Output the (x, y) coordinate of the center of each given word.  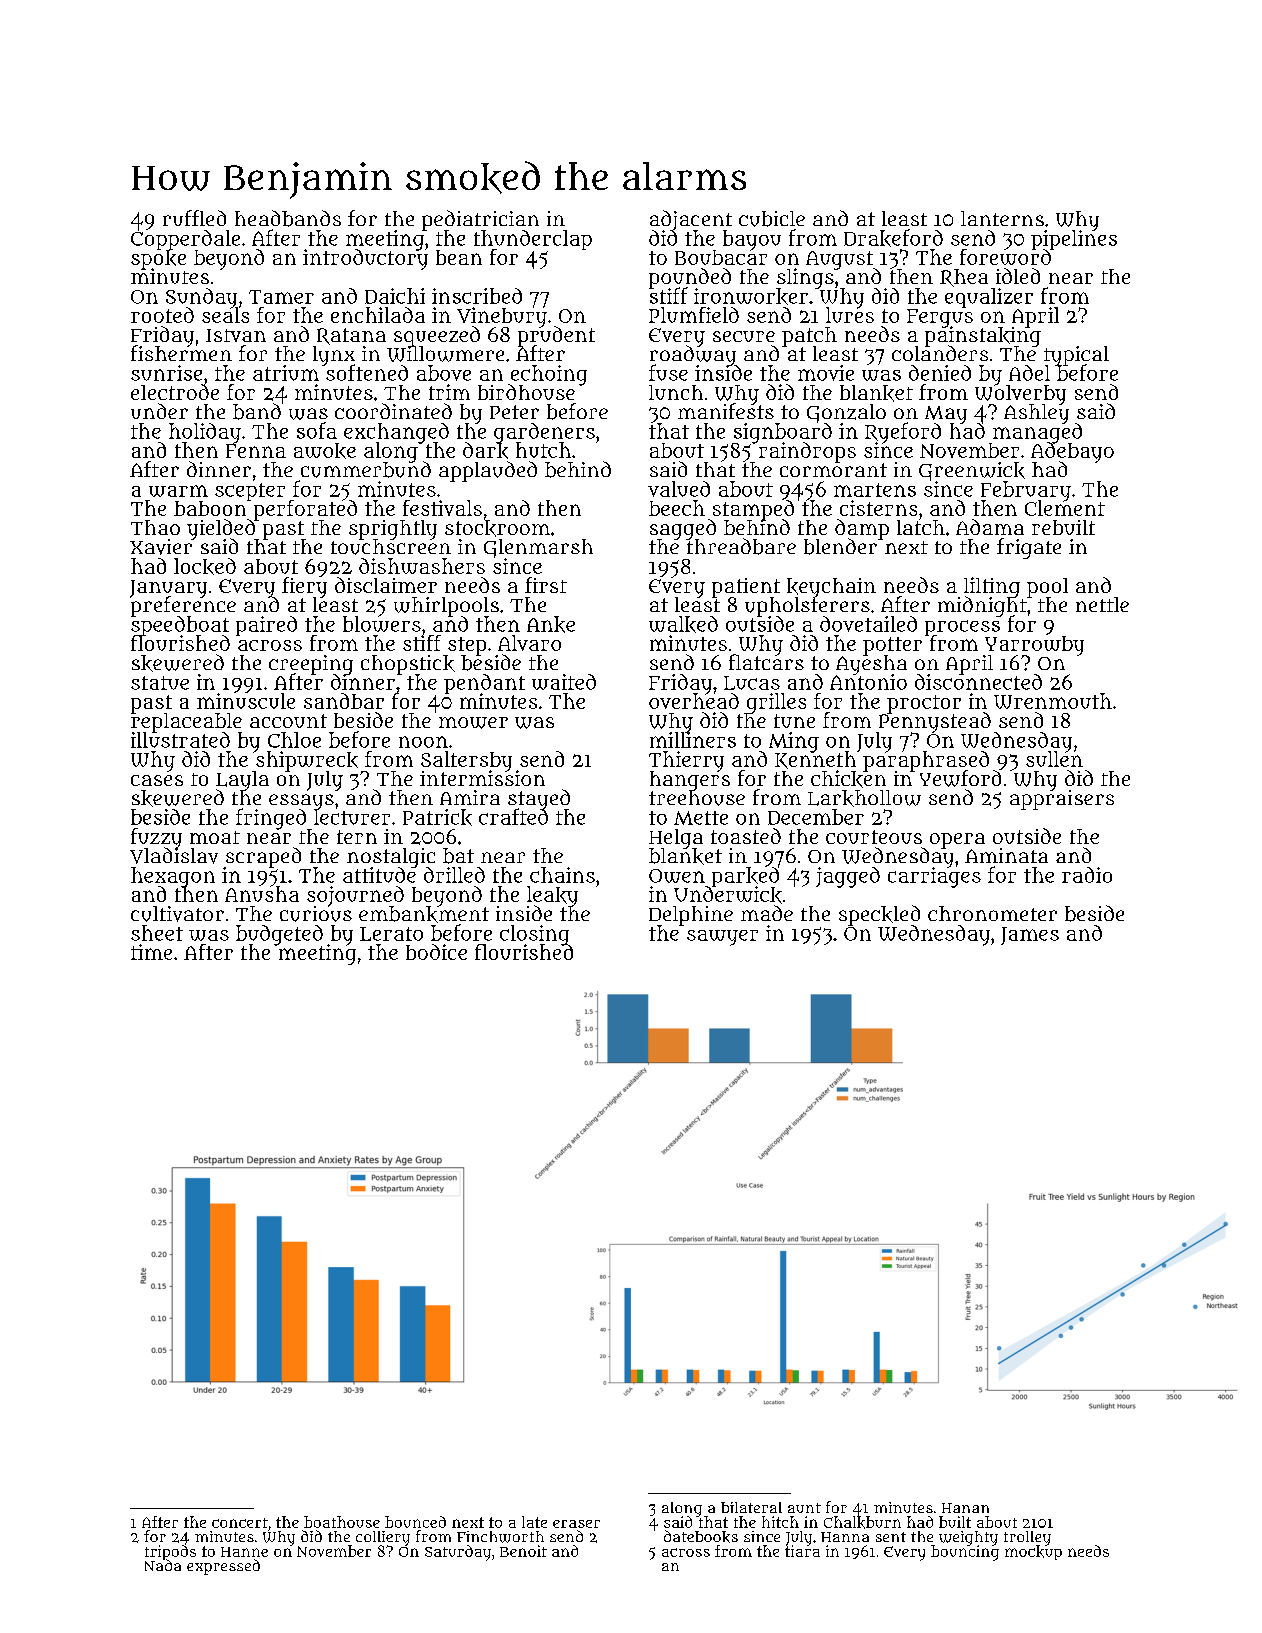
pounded (690, 278)
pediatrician (480, 220)
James (1030, 936)
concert (240, 1523)
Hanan (965, 1508)
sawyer (722, 938)
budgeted (279, 935)
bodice (436, 952)
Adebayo (1072, 452)
